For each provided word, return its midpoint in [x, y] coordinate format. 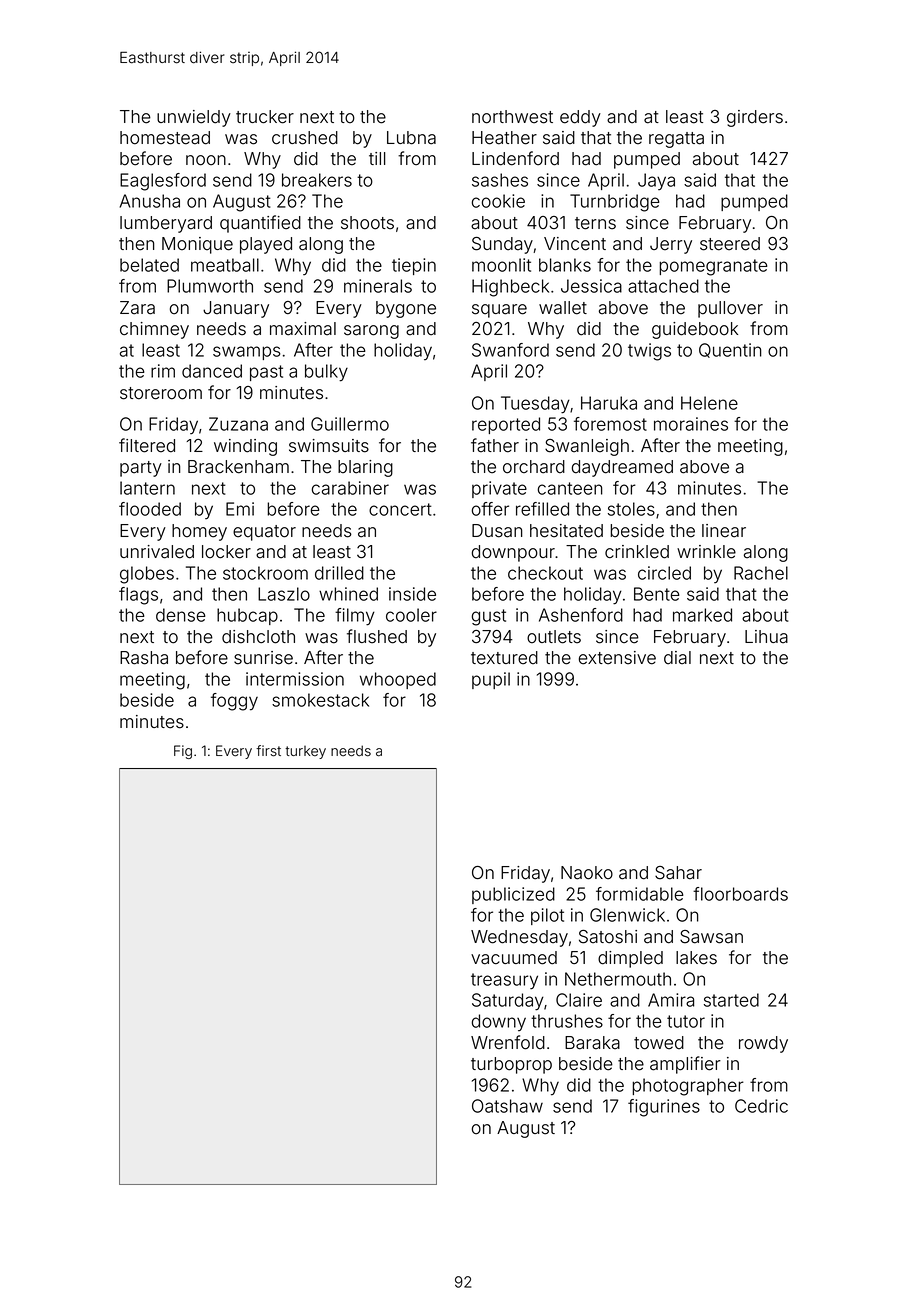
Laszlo [284, 594]
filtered [147, 445]
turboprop [511, 1065]
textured [504, 658]
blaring [365, 468]
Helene [709, 403]
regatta [676, 140]
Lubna [411, 138]
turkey [305, 752]
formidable [640, 894]
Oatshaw [507, 1106]
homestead [165, 138]
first [268, 751]
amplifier [685, 1065]
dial [677, 658]
